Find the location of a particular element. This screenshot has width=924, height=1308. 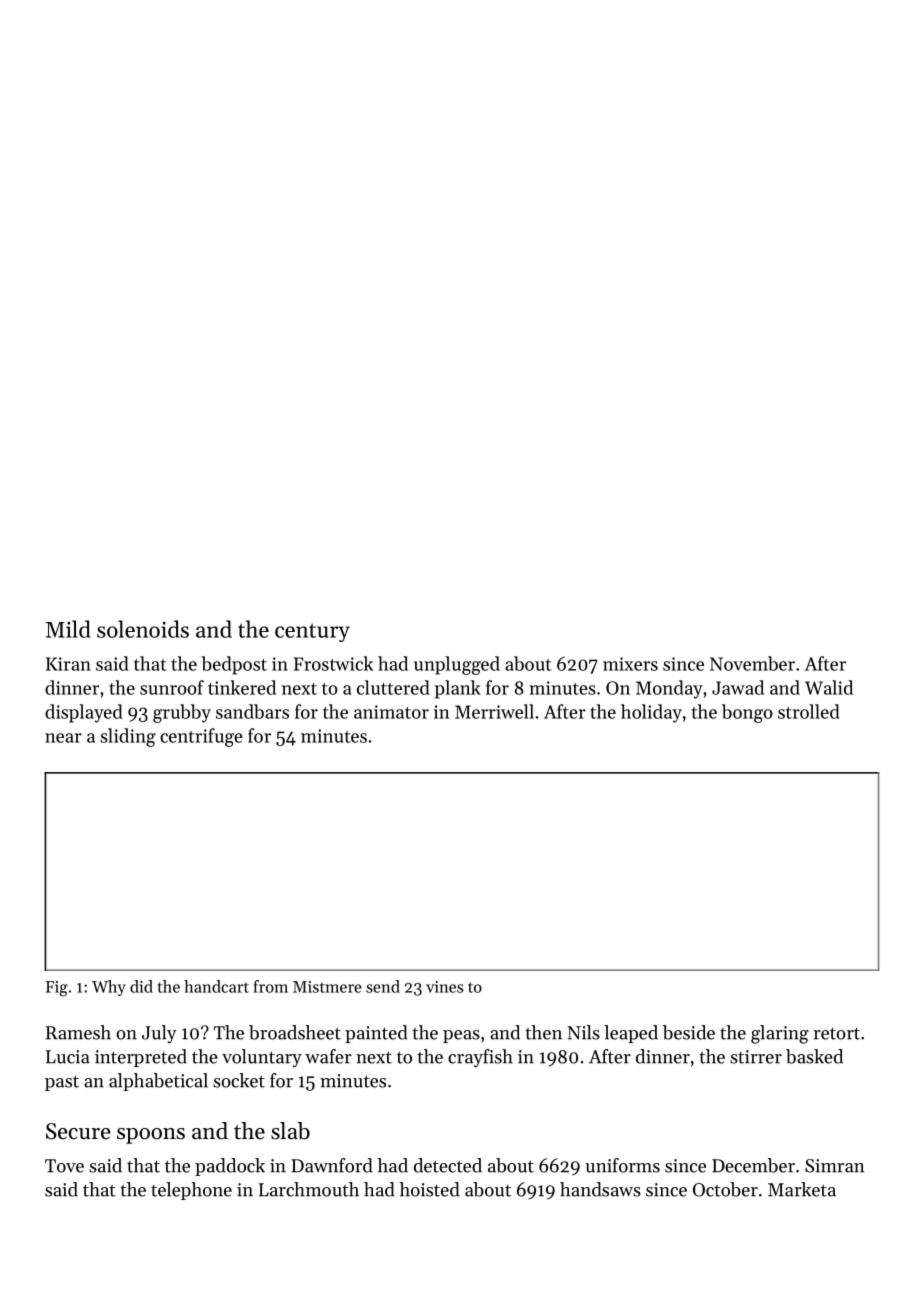

uniforms is located at coordinates (622, 1165).
